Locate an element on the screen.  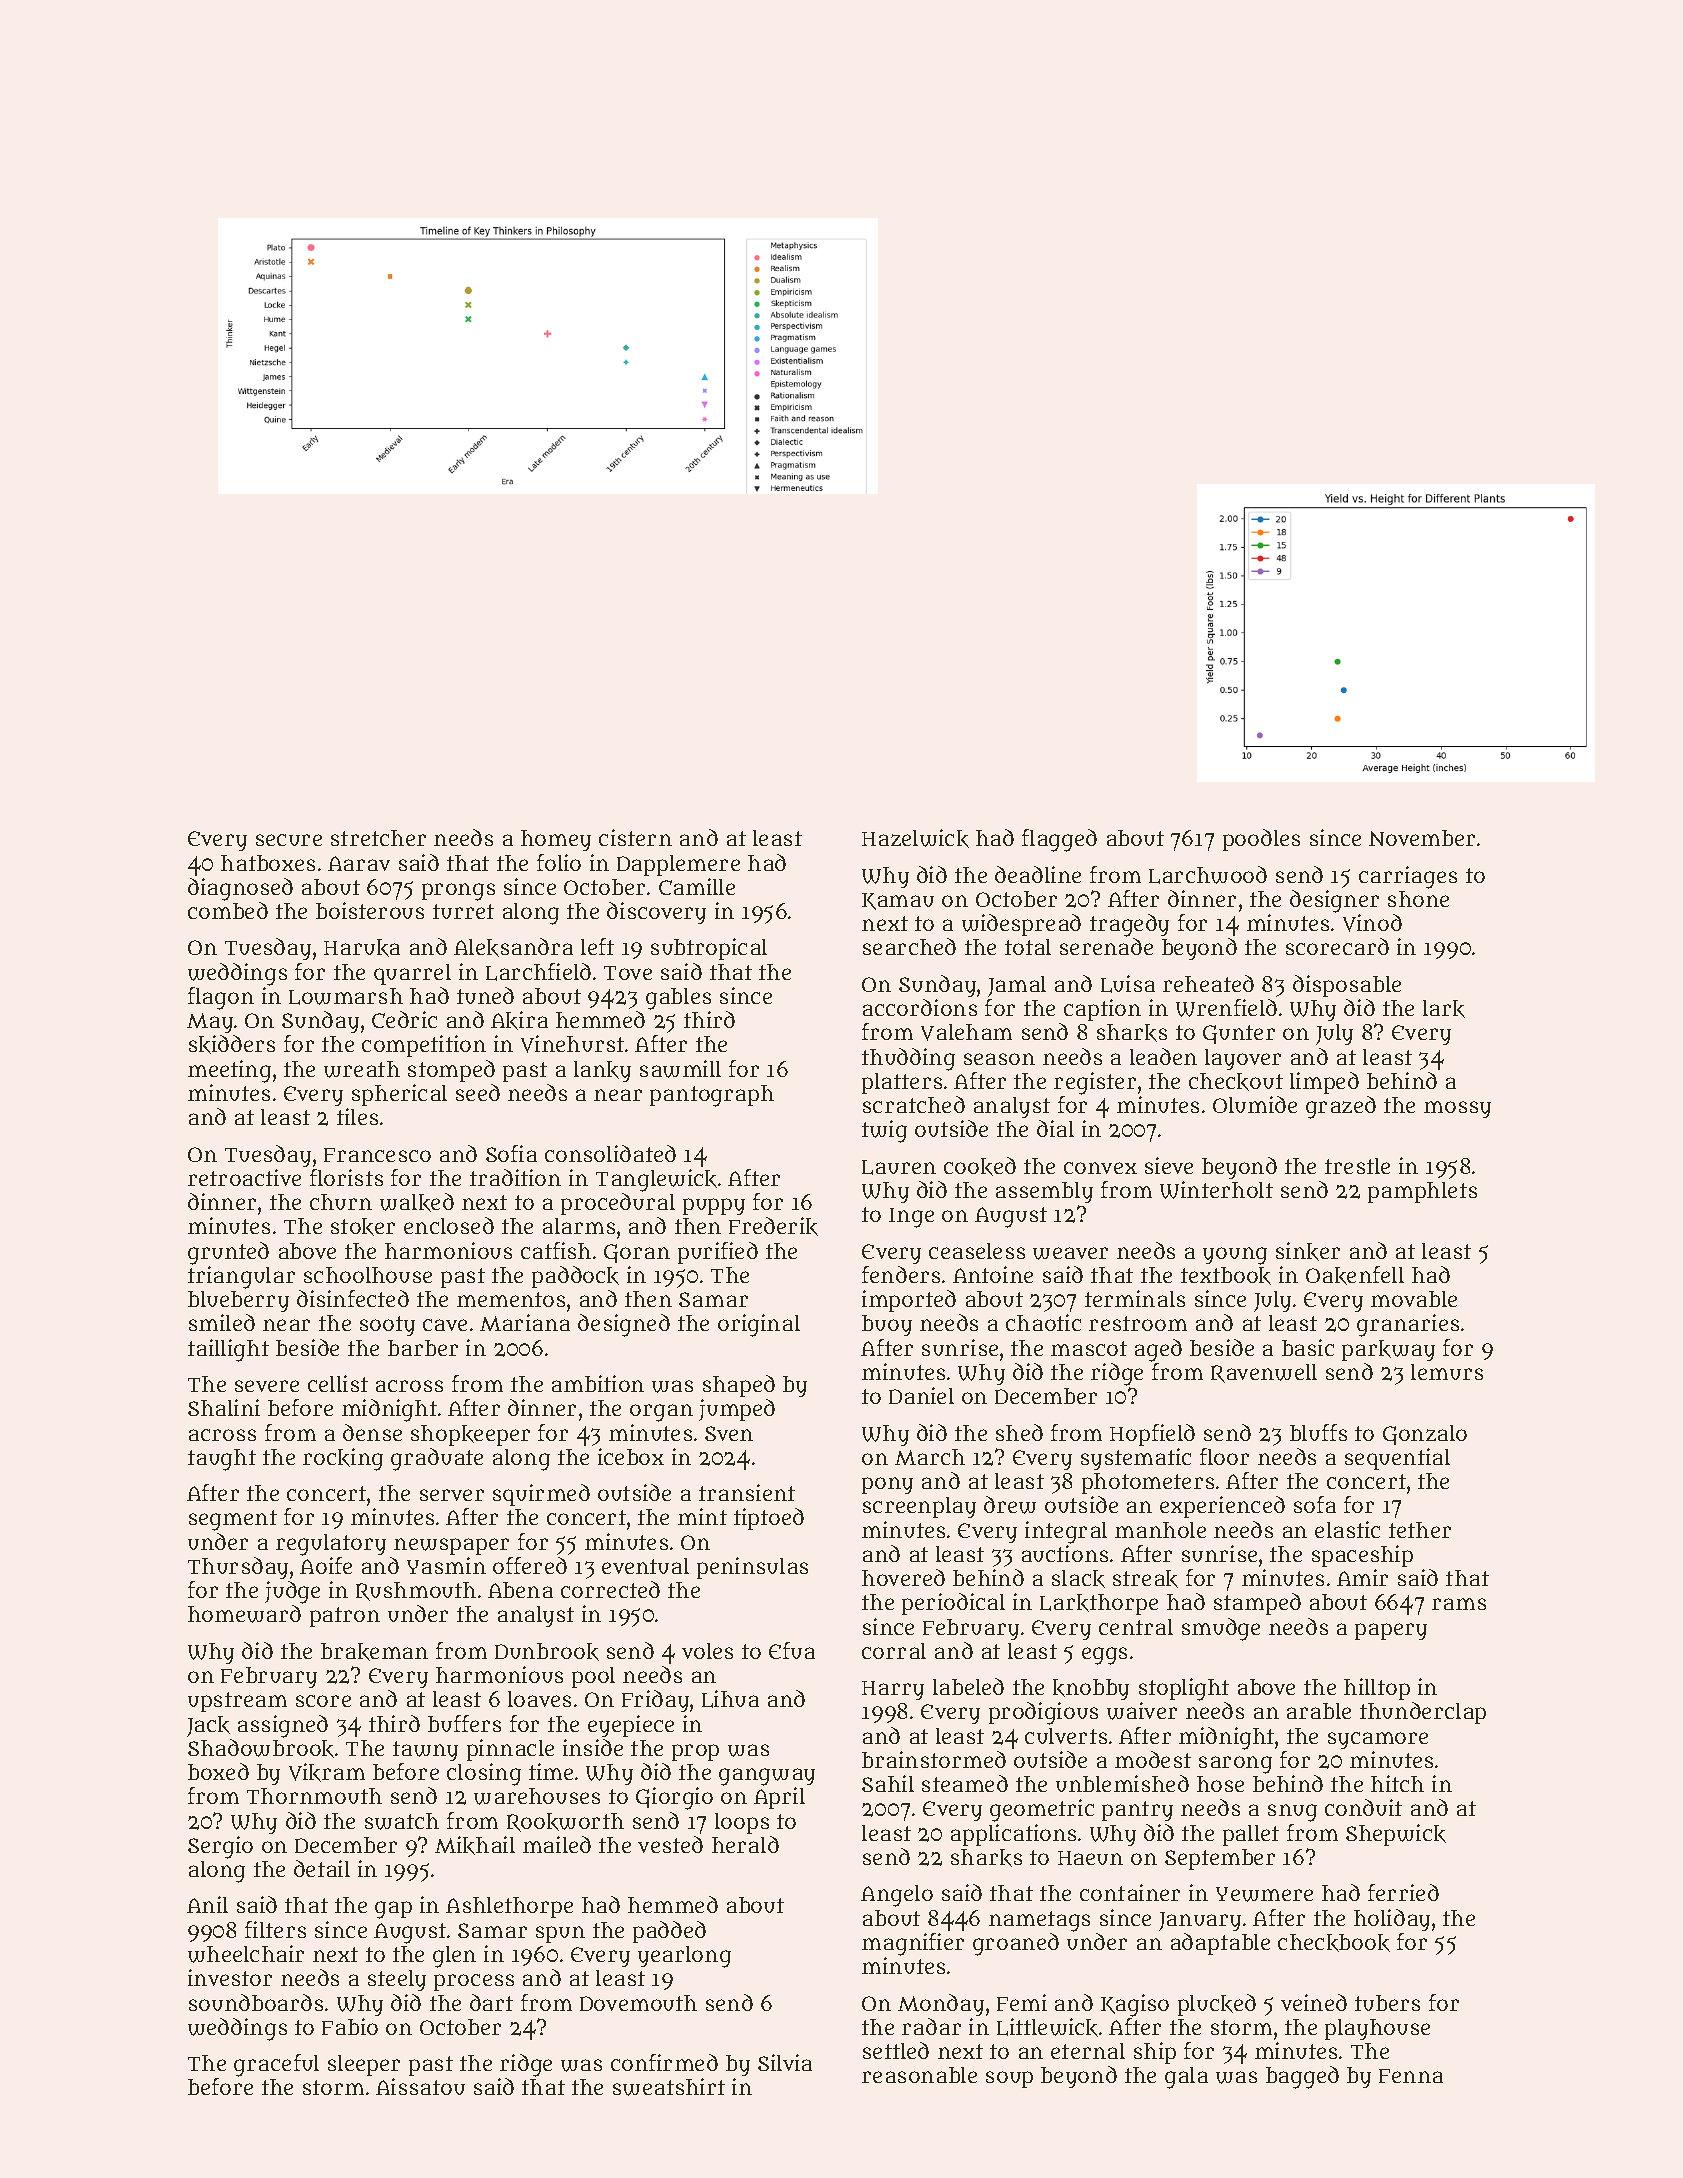
tubers is located at coordinates (1387, 2003).
